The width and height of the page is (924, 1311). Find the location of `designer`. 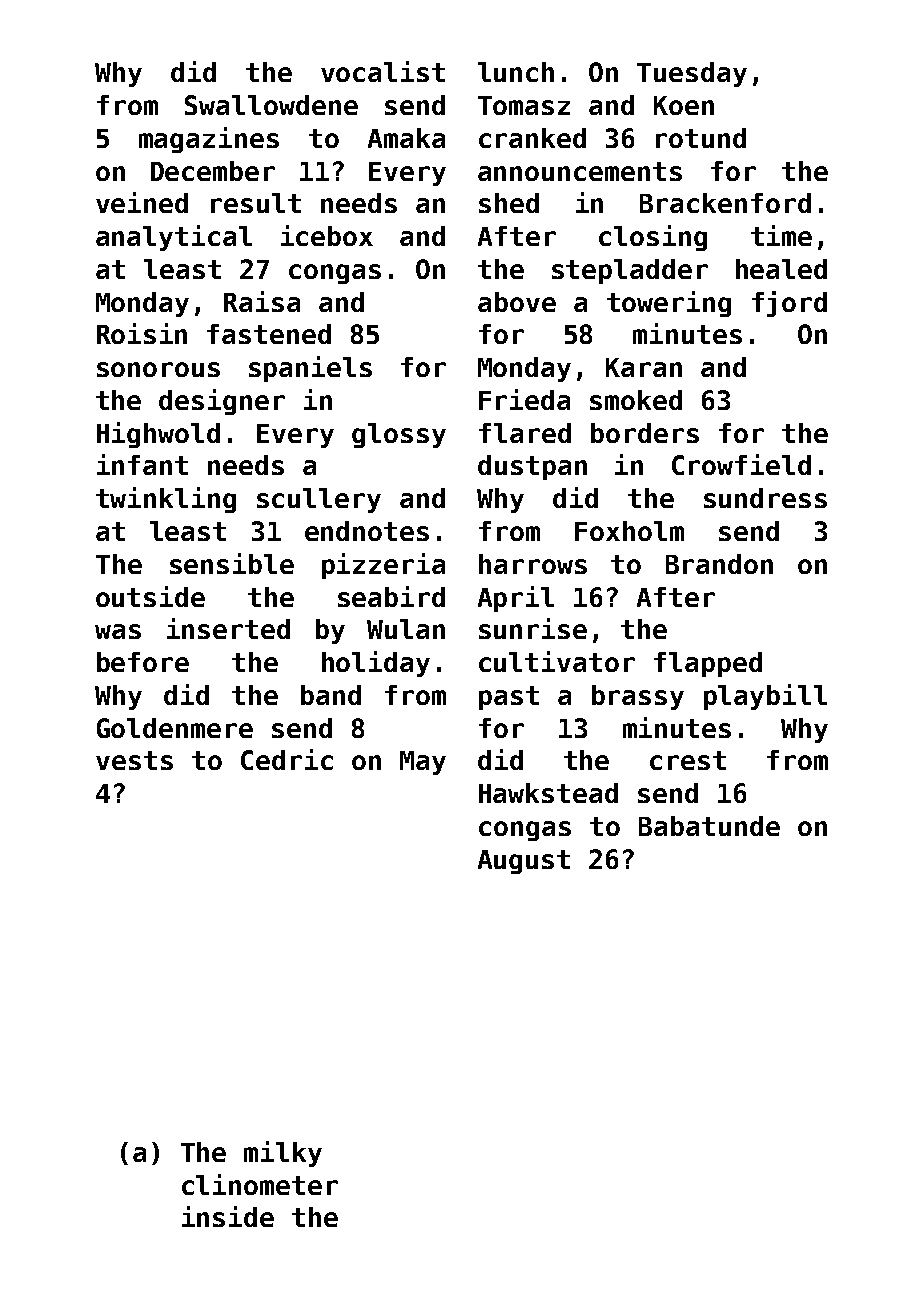

designer is located at coordinates (222, 402).
